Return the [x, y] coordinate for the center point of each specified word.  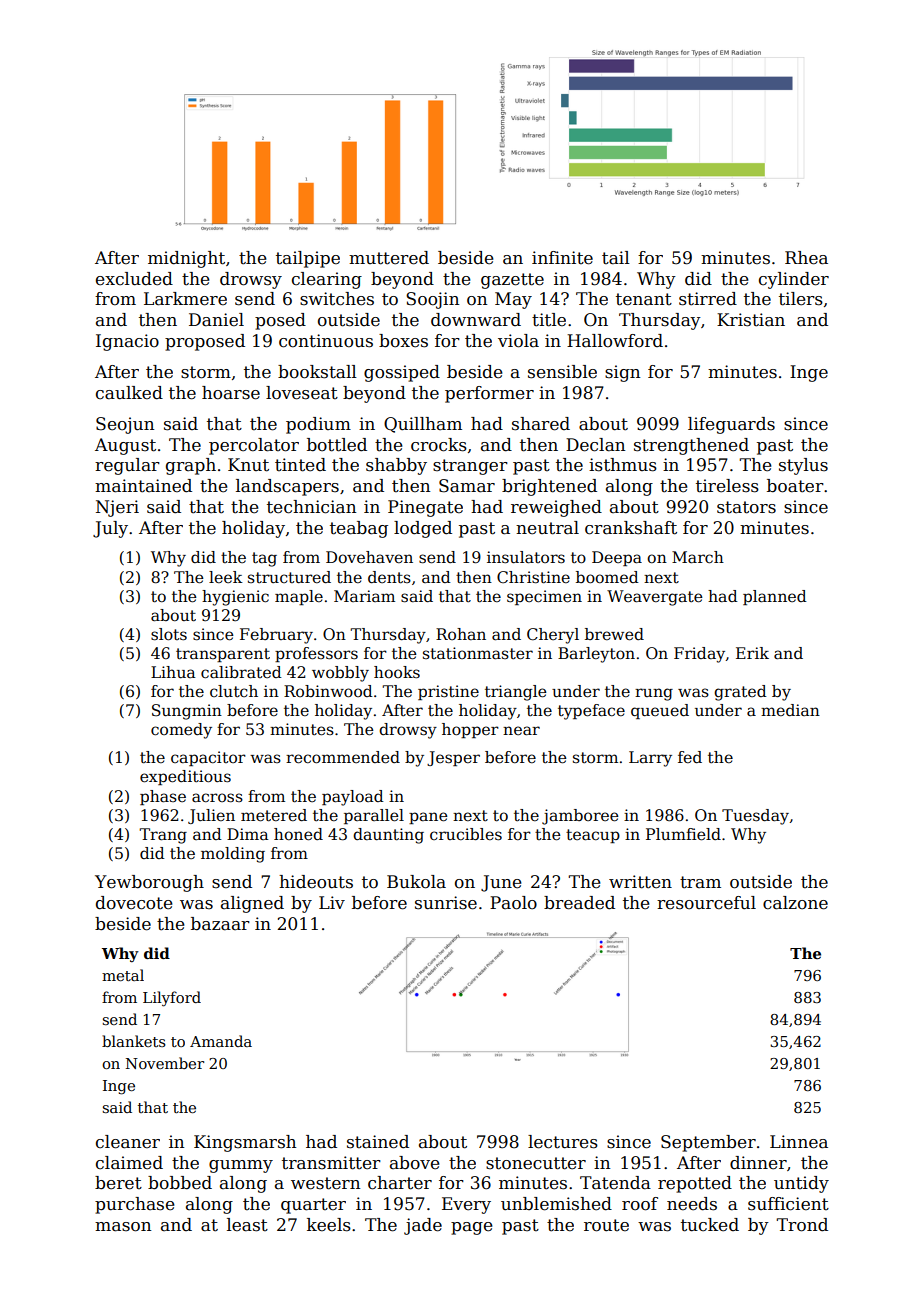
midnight [186, 259]
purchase [135, 1205]
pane [428, 818]
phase [163, 797]
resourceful [706, 903]
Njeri [117, 508]
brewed [614, 634]
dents [389, 577]
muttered [389, 258]
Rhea [806, 258]
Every [466, 1205]
